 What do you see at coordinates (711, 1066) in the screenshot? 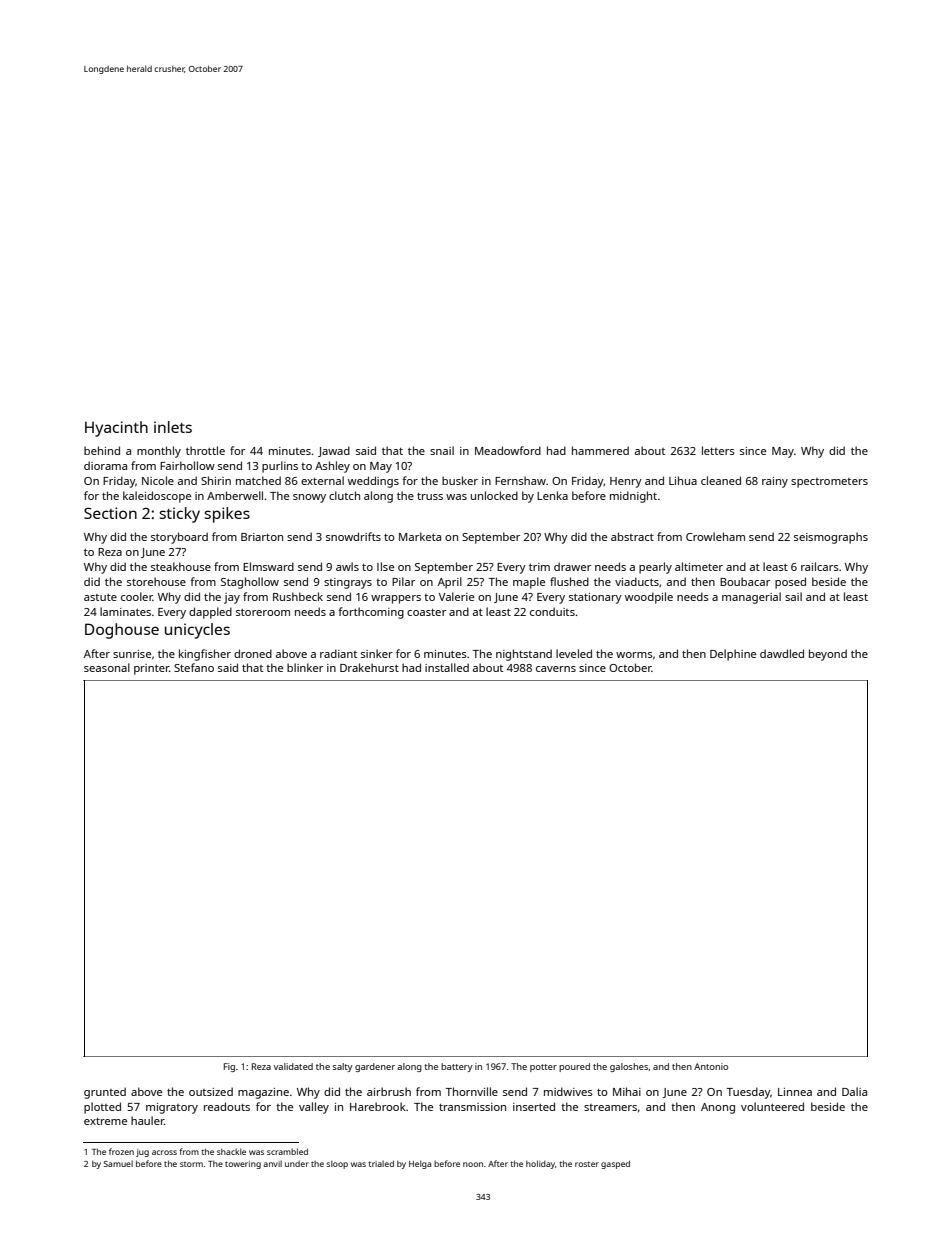
I see `Antonio` at bounding box center [711, 1066].
